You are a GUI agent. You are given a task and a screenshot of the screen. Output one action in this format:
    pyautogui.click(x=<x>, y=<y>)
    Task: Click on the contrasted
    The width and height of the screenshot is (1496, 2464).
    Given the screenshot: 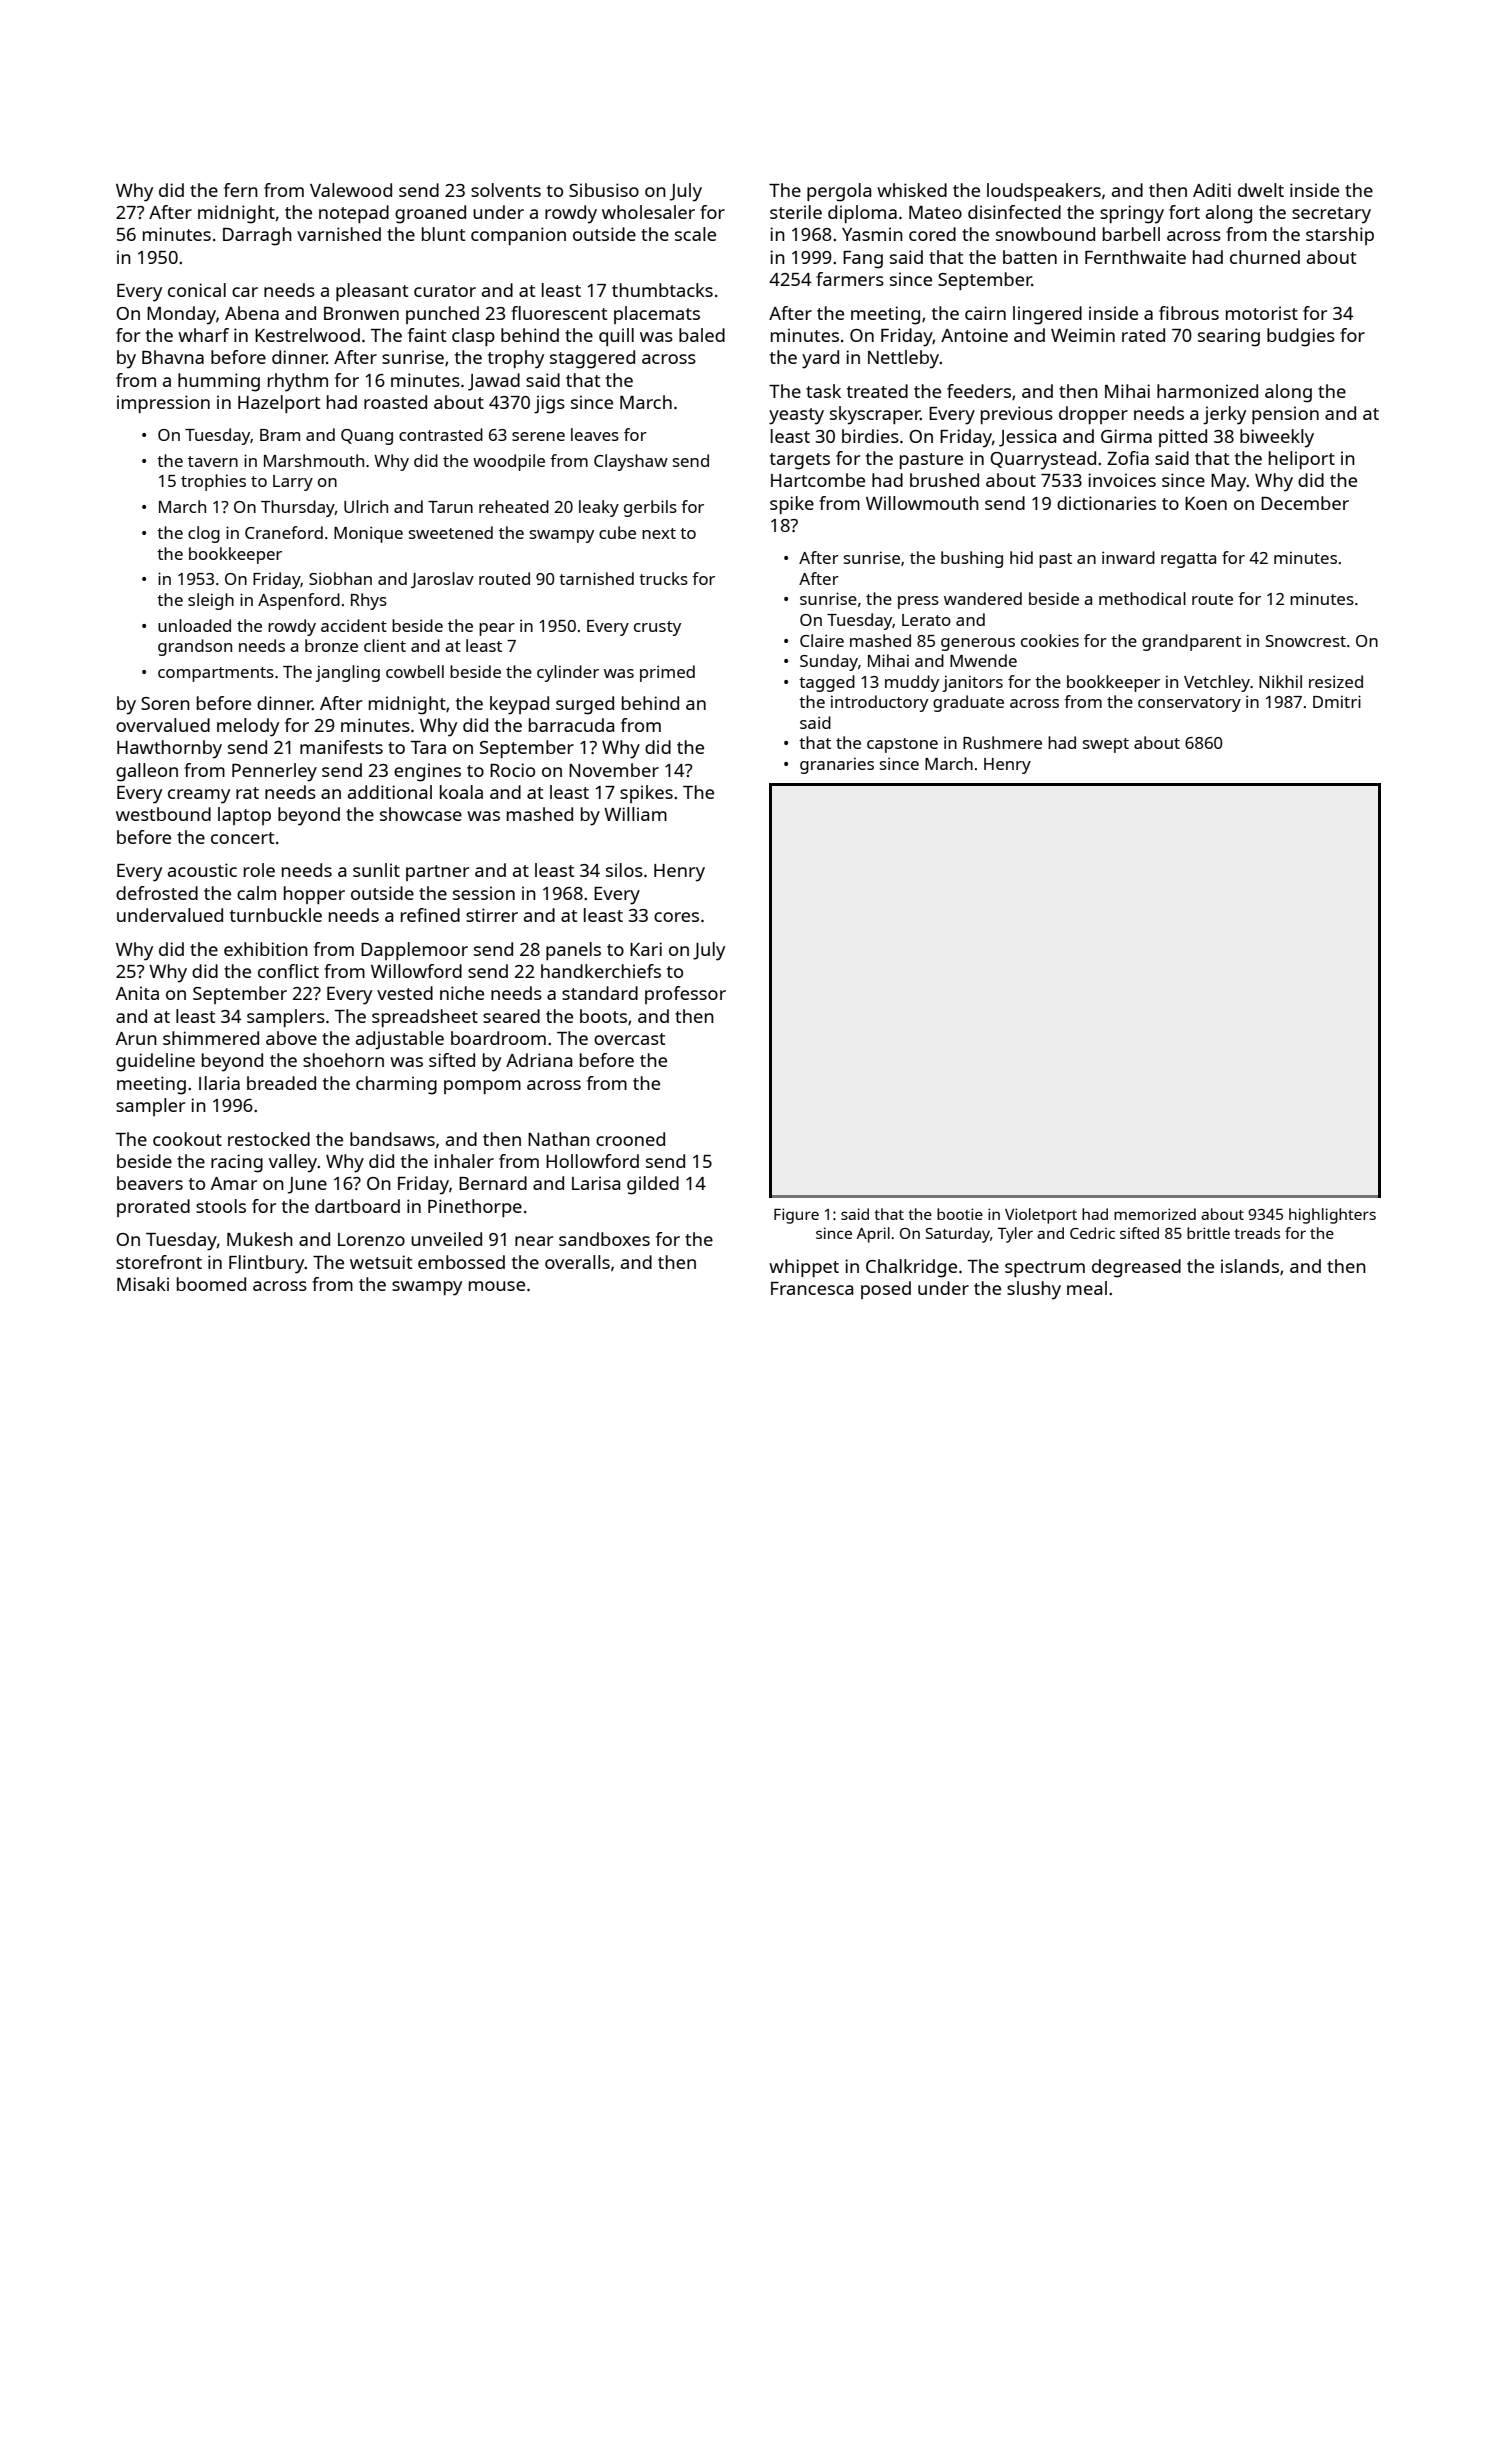 What is the action you would take?
    pyautogui.click(x=441, y=434)
